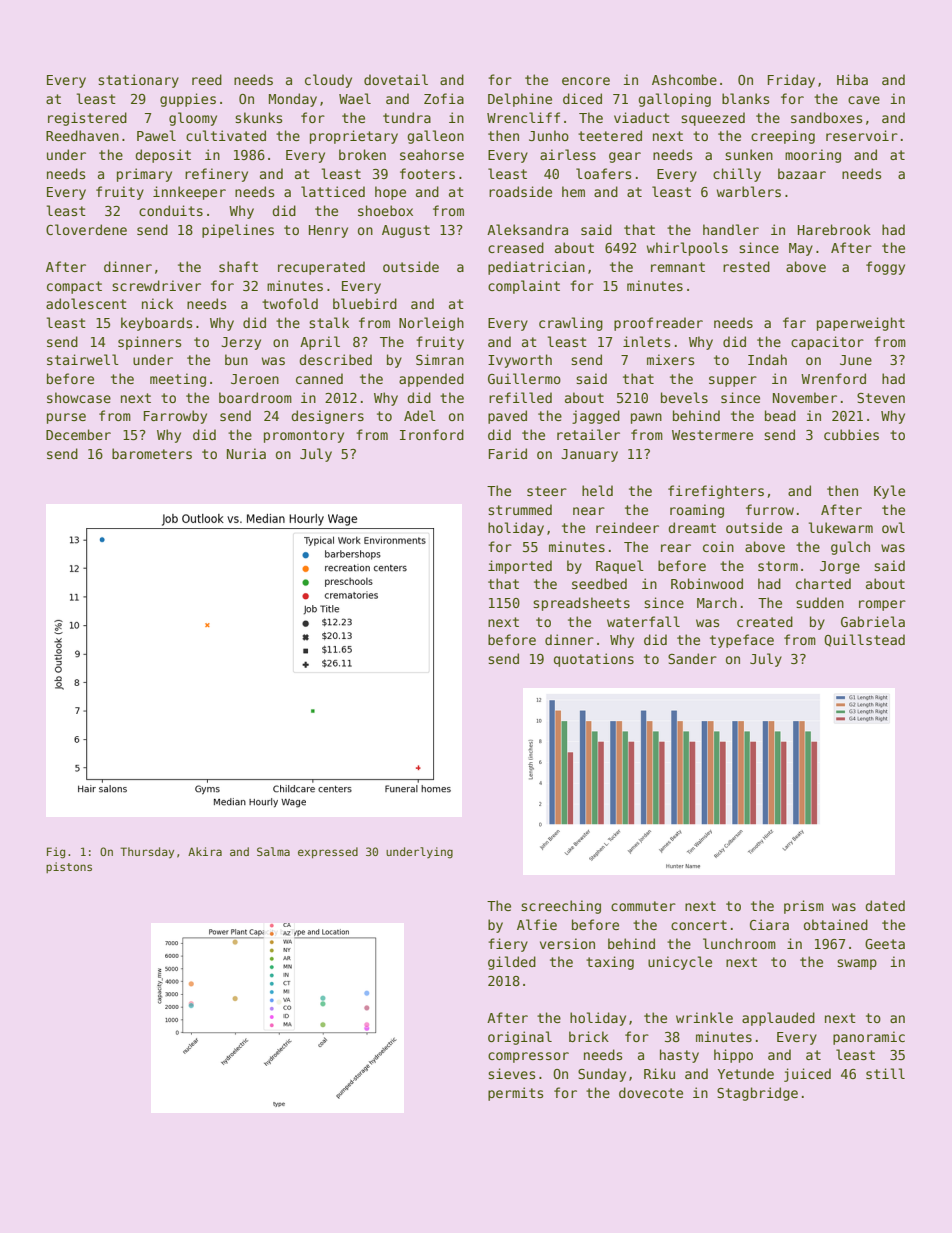  What do you see at coordinates (873, 621) in the image?
I see `Gabriela` at bounding box center [873, 621].
